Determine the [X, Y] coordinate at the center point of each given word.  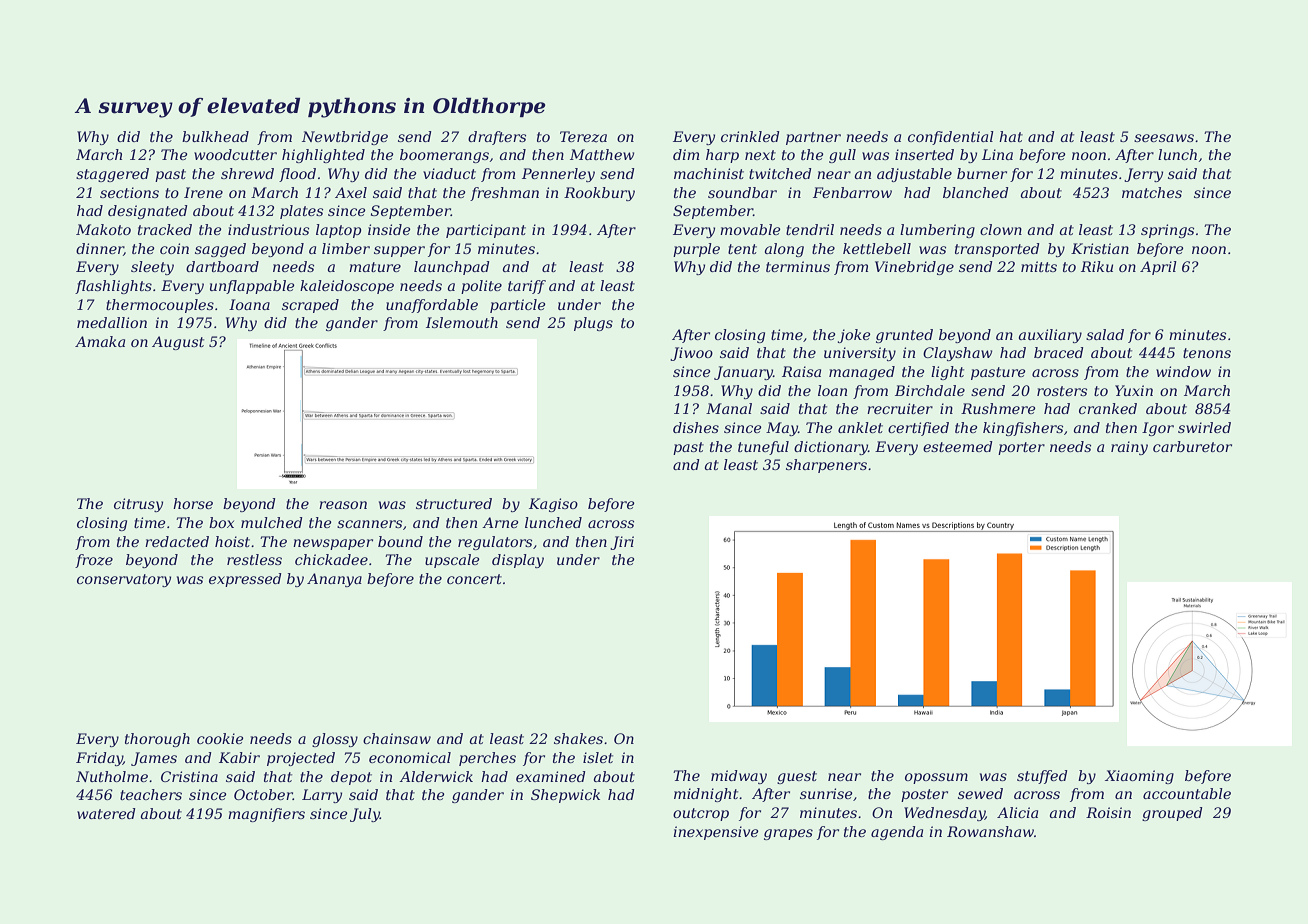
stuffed [1042, 777]
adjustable [914, 175]
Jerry [1143, 175]
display [518, 561]
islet [598, 757]
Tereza [583, 137]
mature [375, 267]
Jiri [622, 543]
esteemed [958, 446]
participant [486, 231]
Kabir [239, 757]
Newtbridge [345, 138]
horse [193, 503]
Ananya [334, 580]
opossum [936, 778]
